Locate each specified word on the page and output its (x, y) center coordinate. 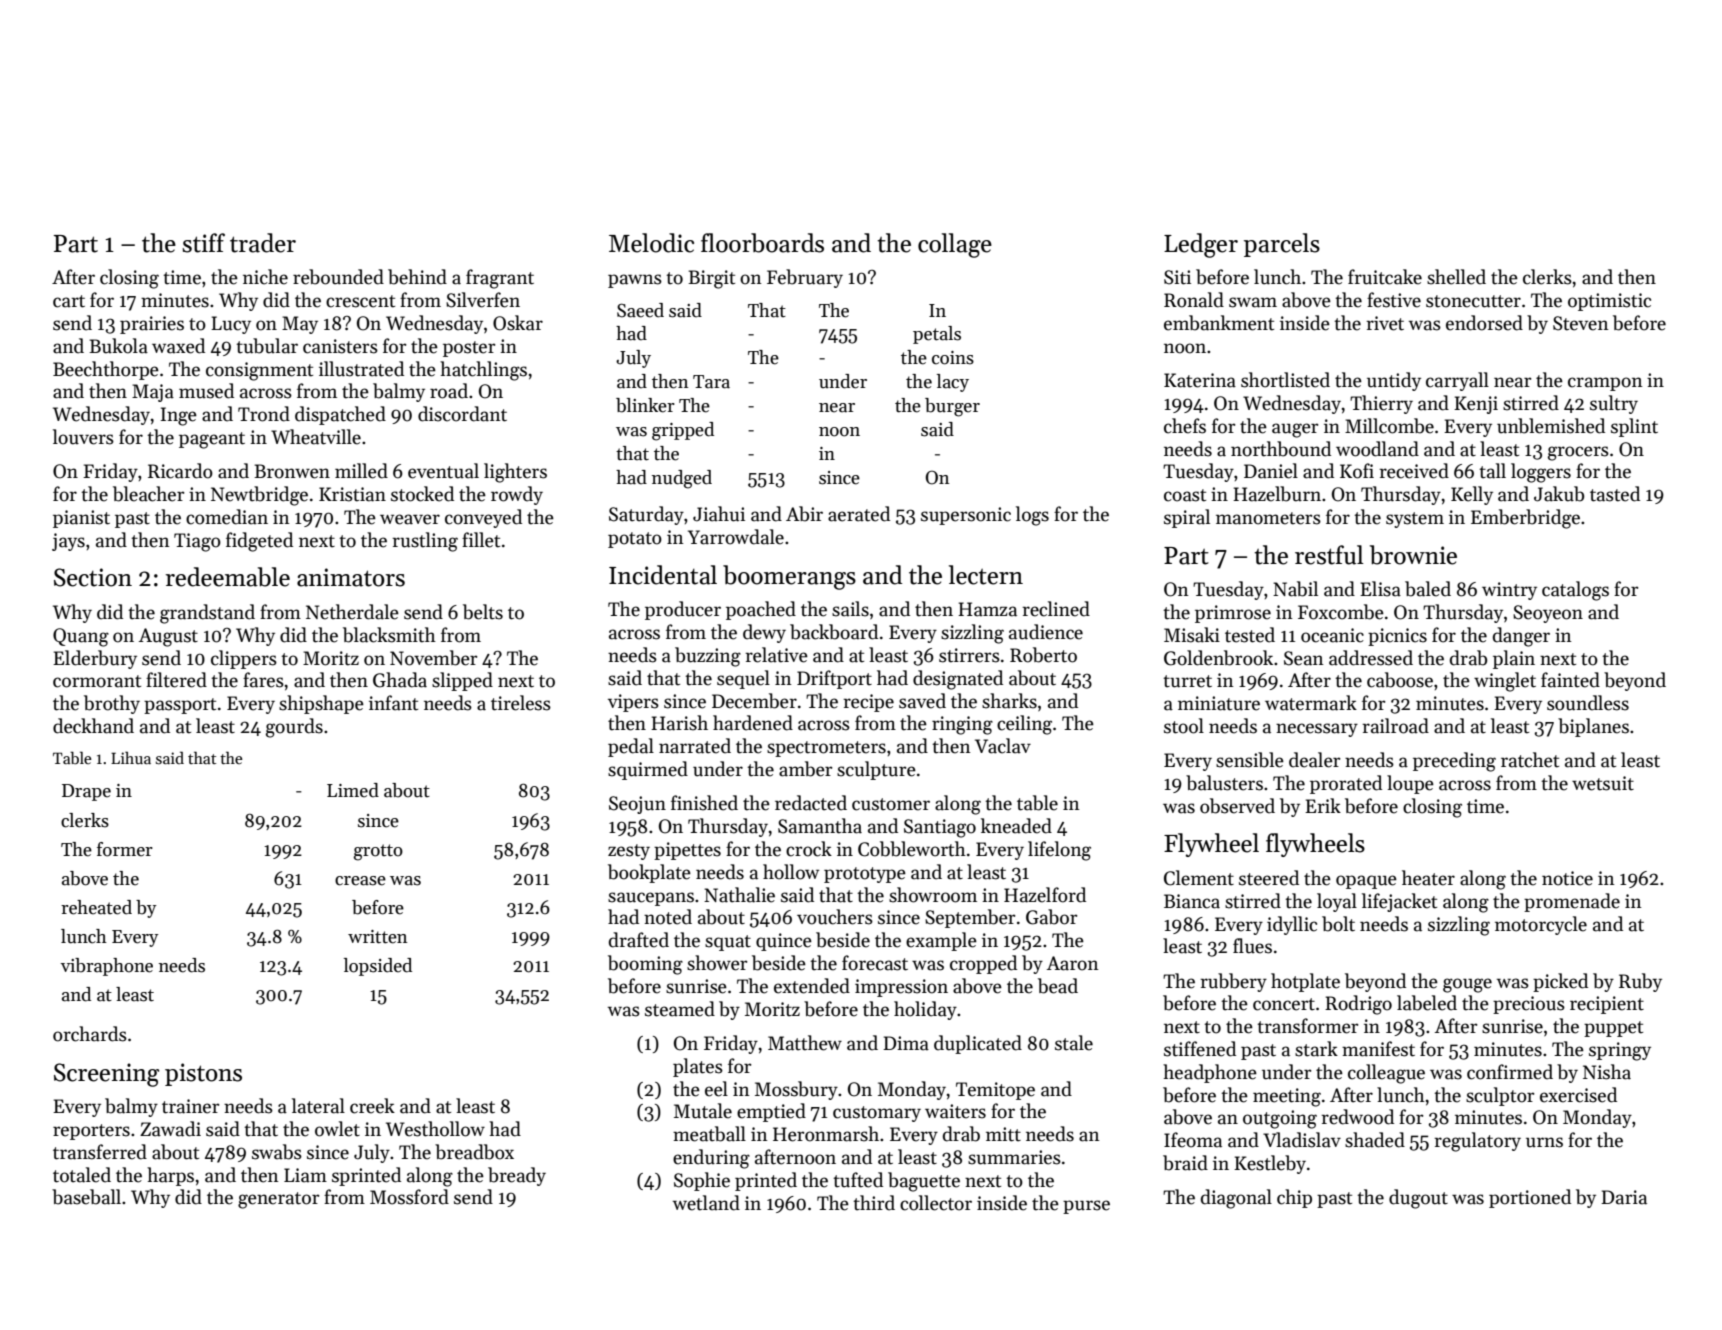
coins (953, 358)
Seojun (637, 805)
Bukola (118, 346)
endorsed (1484, 323)
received (1414, 471)
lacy (953, 383)
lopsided (378, 967)
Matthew (805, 1043)
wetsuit (1603, 783)
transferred (100, 1152)
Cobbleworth (912, 849)
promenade (1572, 902)
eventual (443, 471)
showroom (933, 895)
